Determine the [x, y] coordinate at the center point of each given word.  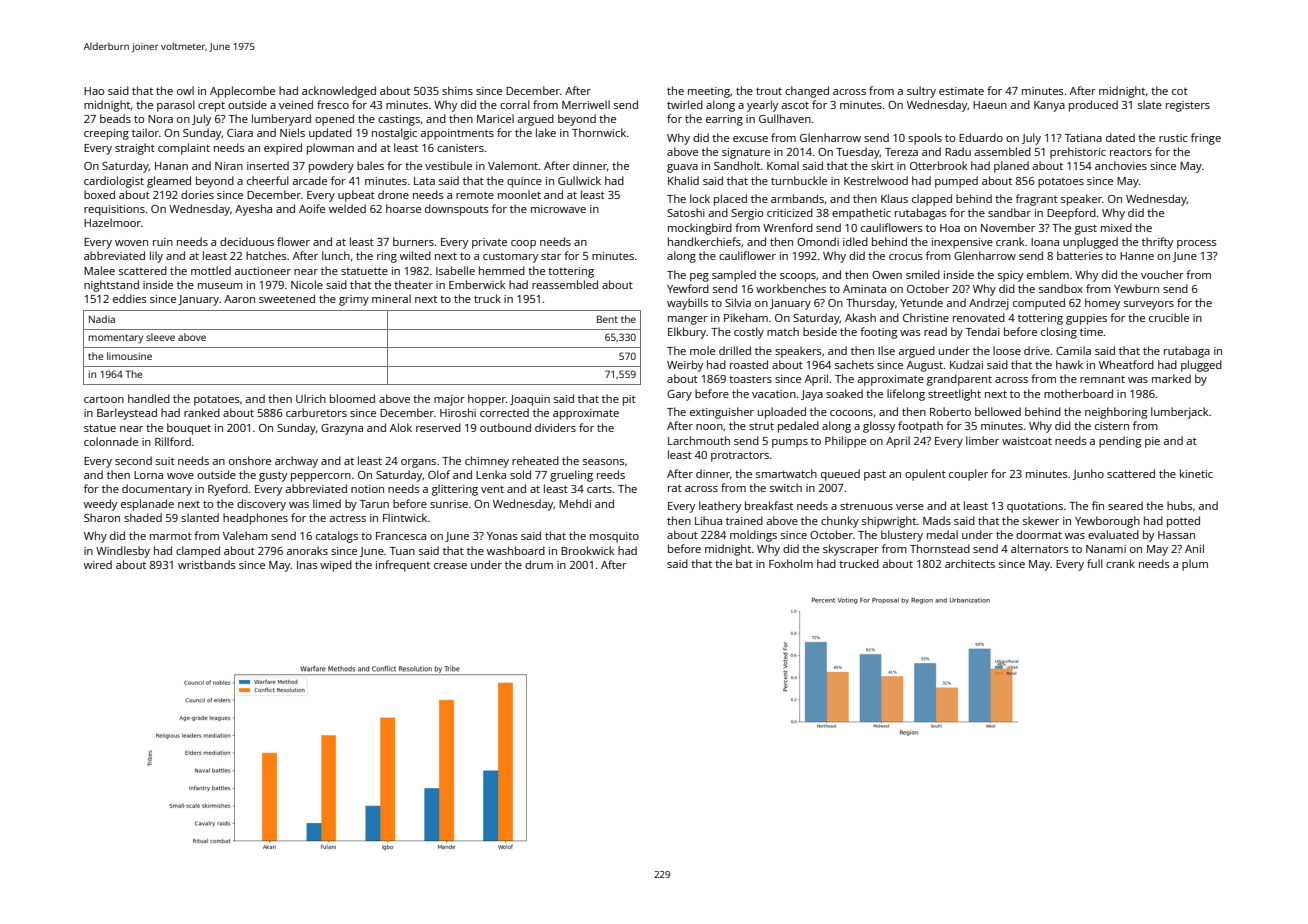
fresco [333, 104]
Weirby [685, 366]
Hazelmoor [112, 222]
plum [1195, 565]
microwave [558, 209]
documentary [157, 490]
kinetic [1196, 473]
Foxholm [791, 563]
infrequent [403, 566]
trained [744, 520]
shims [457, 90]
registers [1188, 106]
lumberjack [1179, 413]
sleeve [160, 337]
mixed [1116, 227]
